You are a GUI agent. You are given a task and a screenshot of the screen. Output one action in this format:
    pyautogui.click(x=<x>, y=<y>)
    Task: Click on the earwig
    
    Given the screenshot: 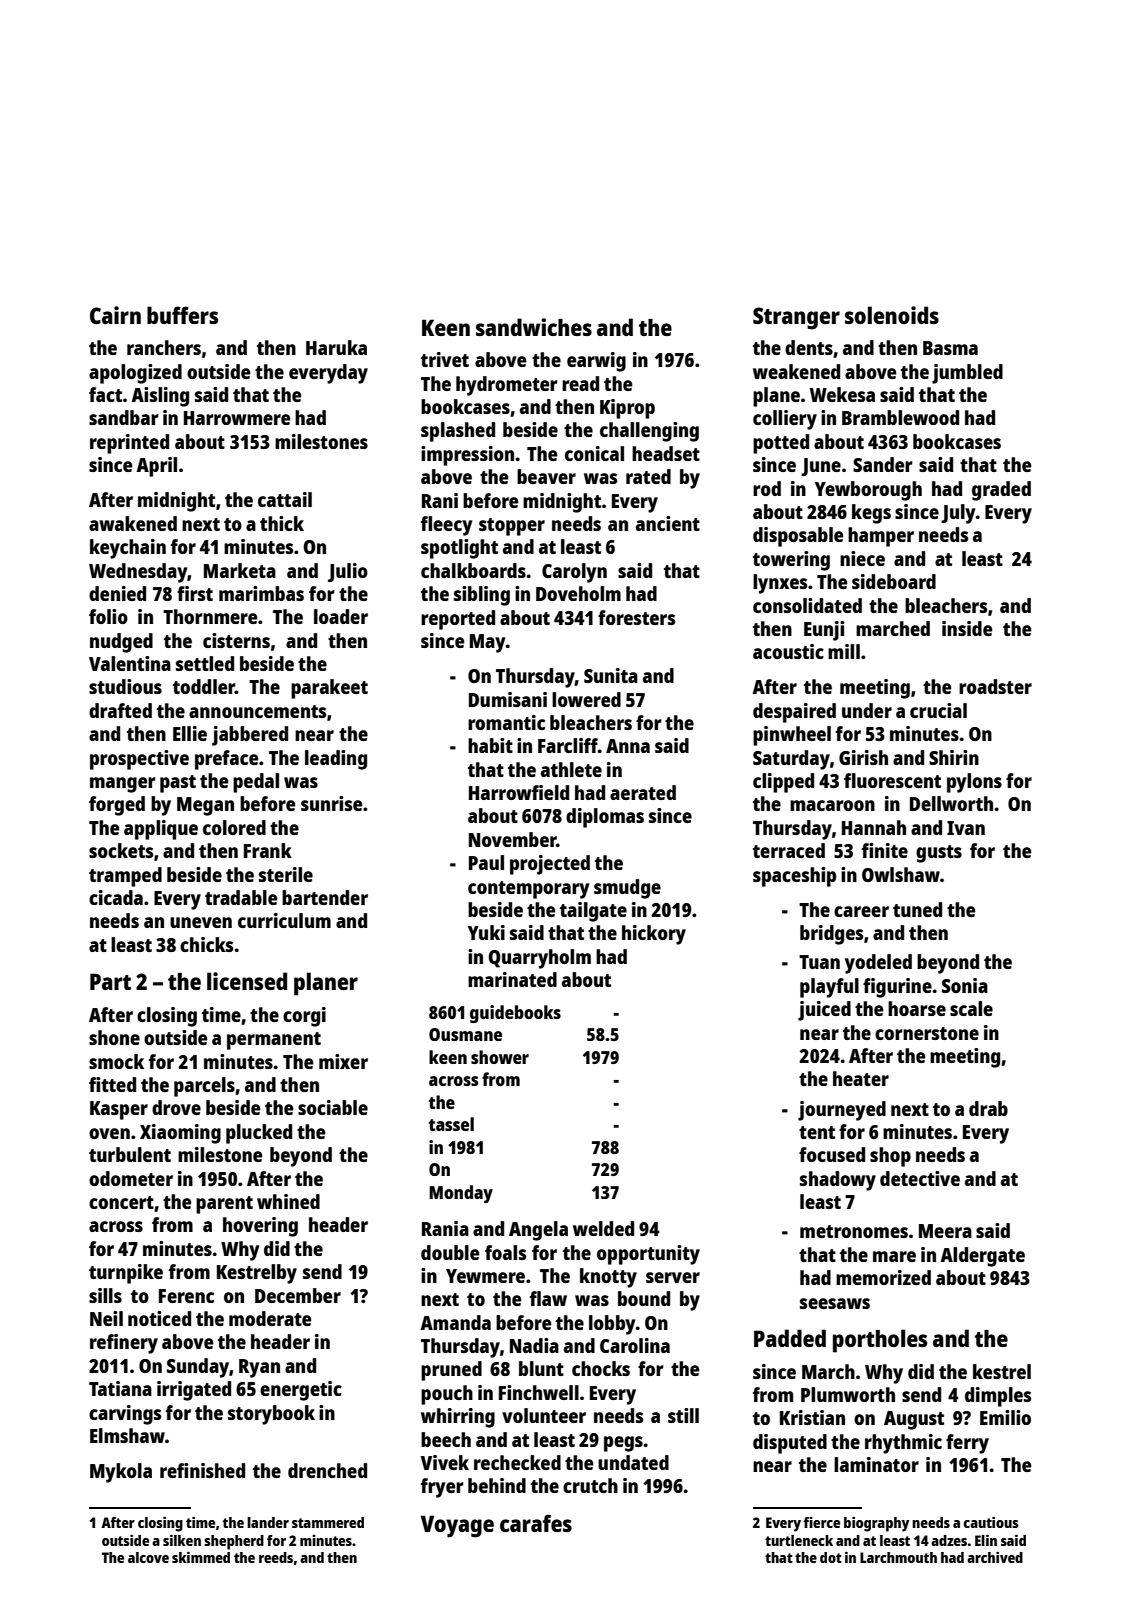 What is the action you would take?
    pyautogui.click(x=596, y=362)
